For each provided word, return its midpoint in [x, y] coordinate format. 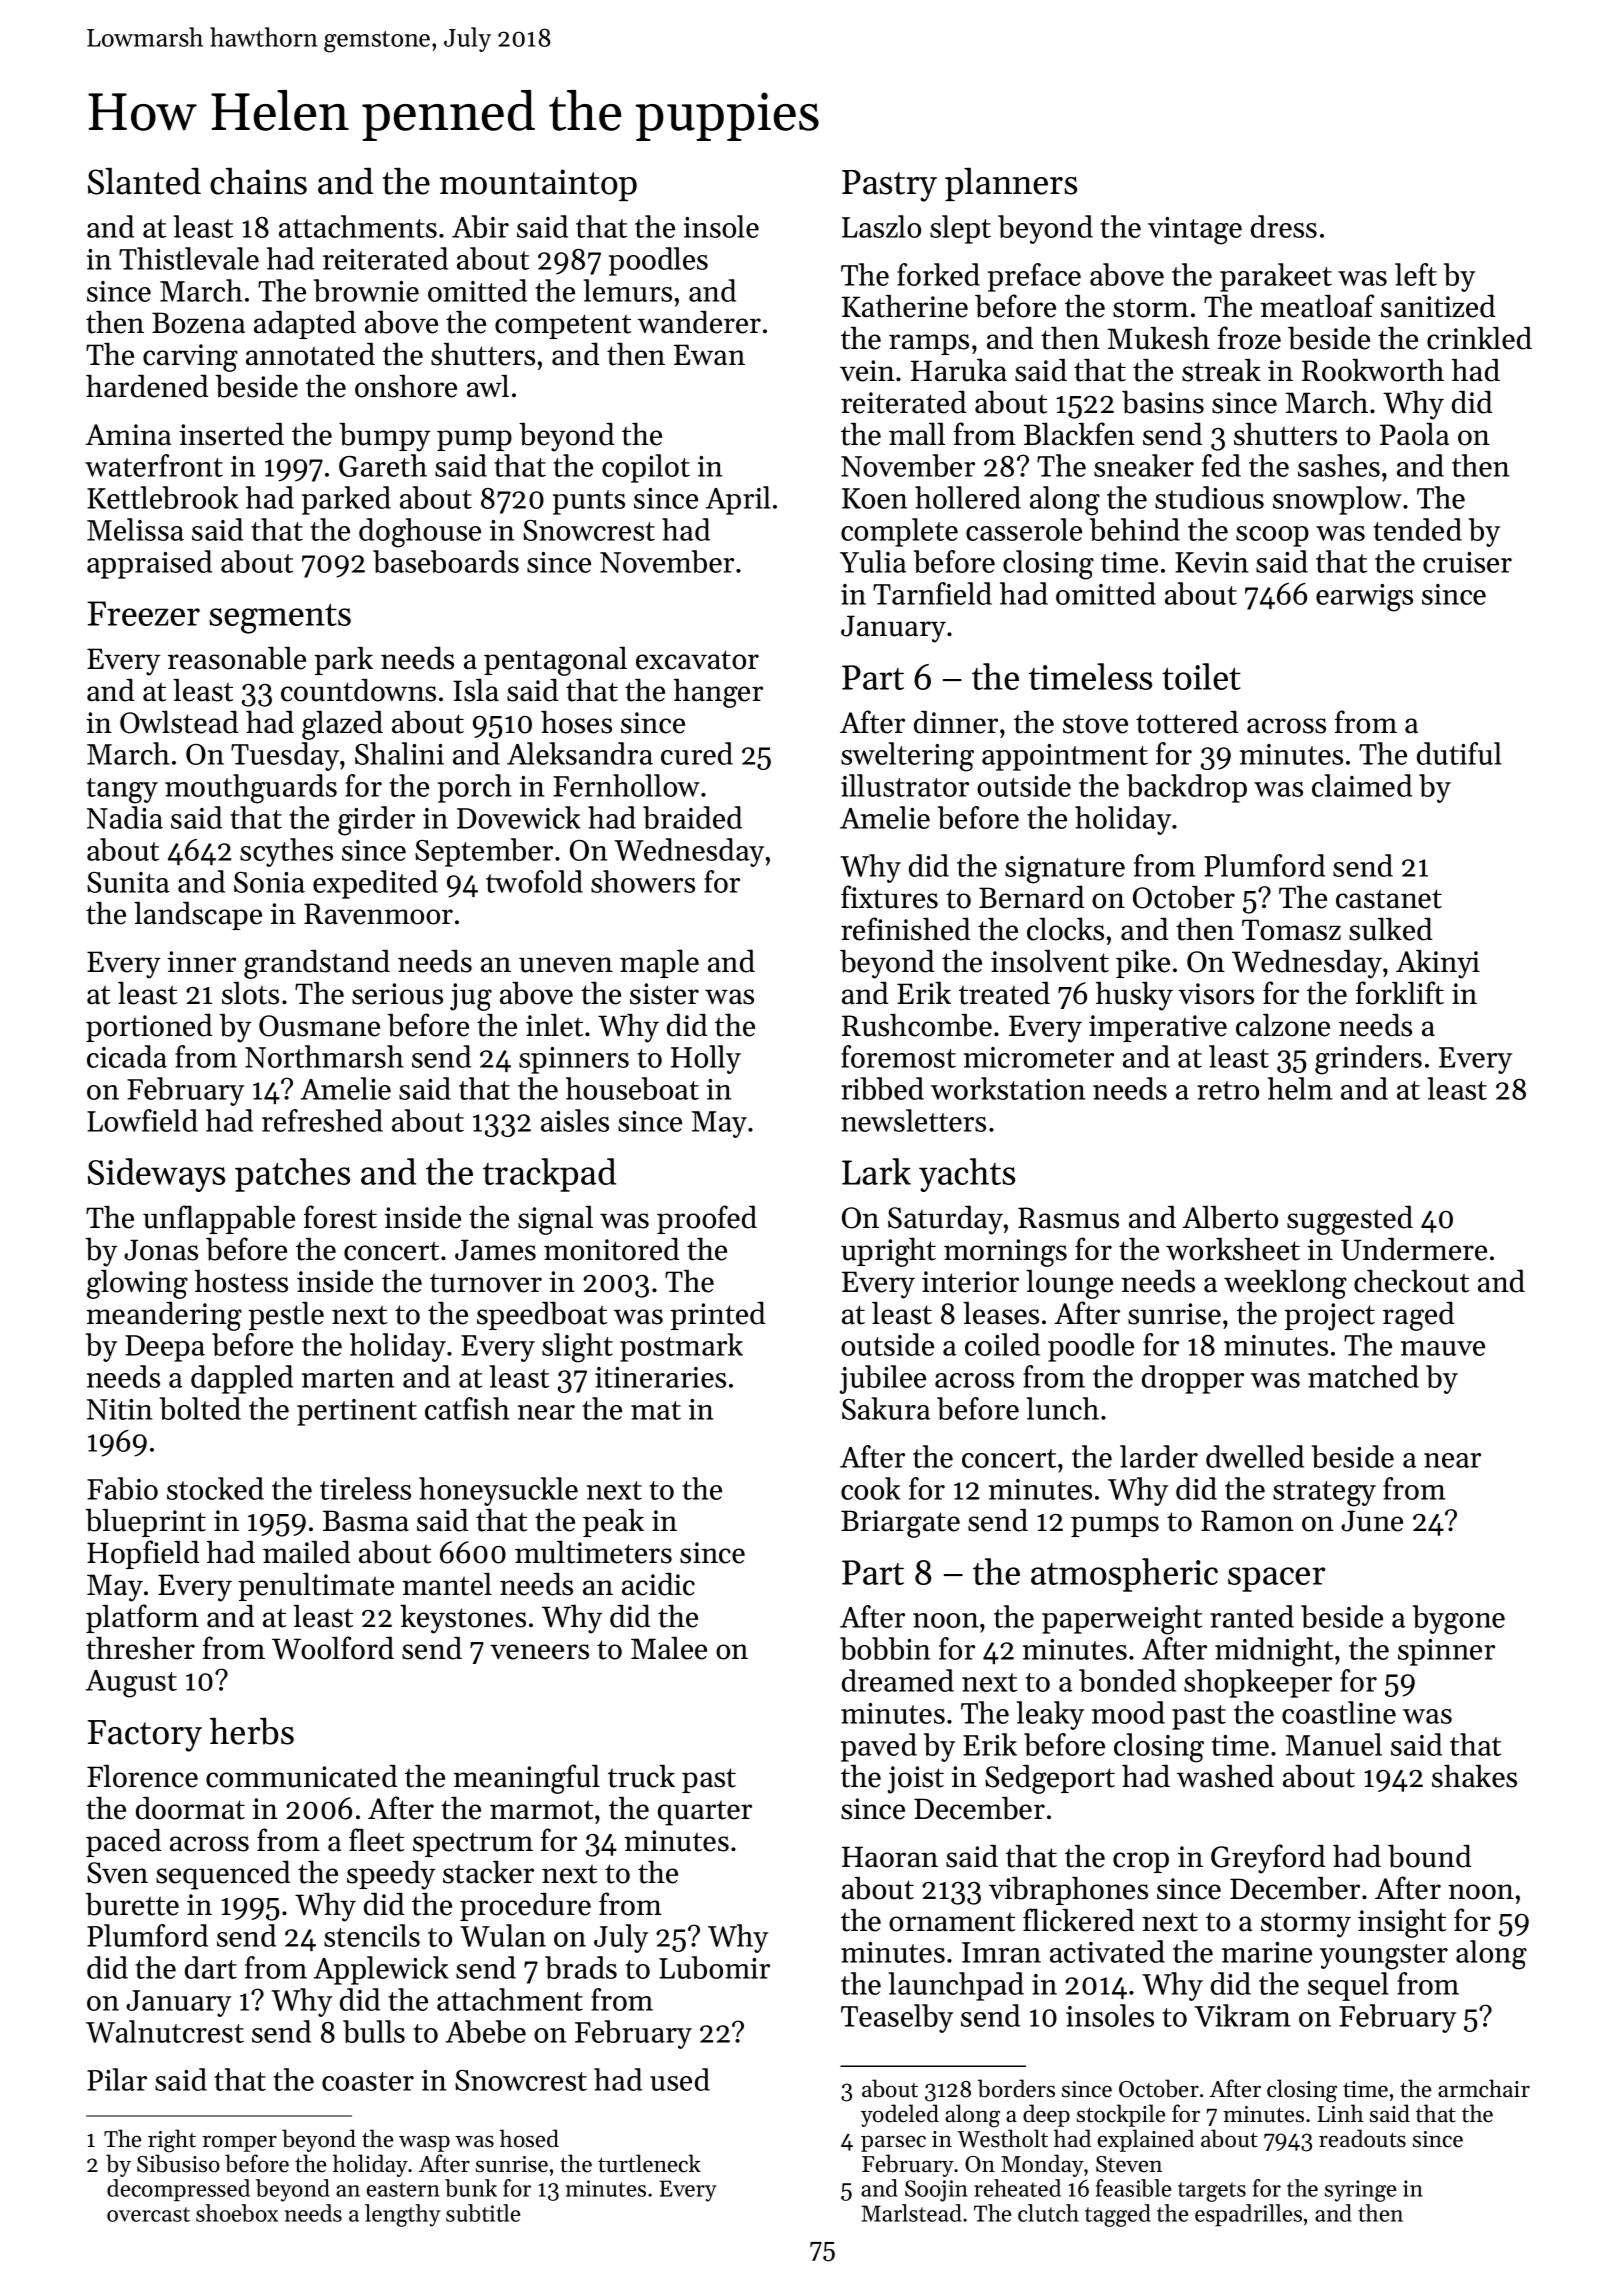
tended [1417, 529]
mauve [1443, 1348]
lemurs [628, 290]
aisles [575, 1120]
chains [258, 181]
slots [250, 993]
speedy [391, 1875]
